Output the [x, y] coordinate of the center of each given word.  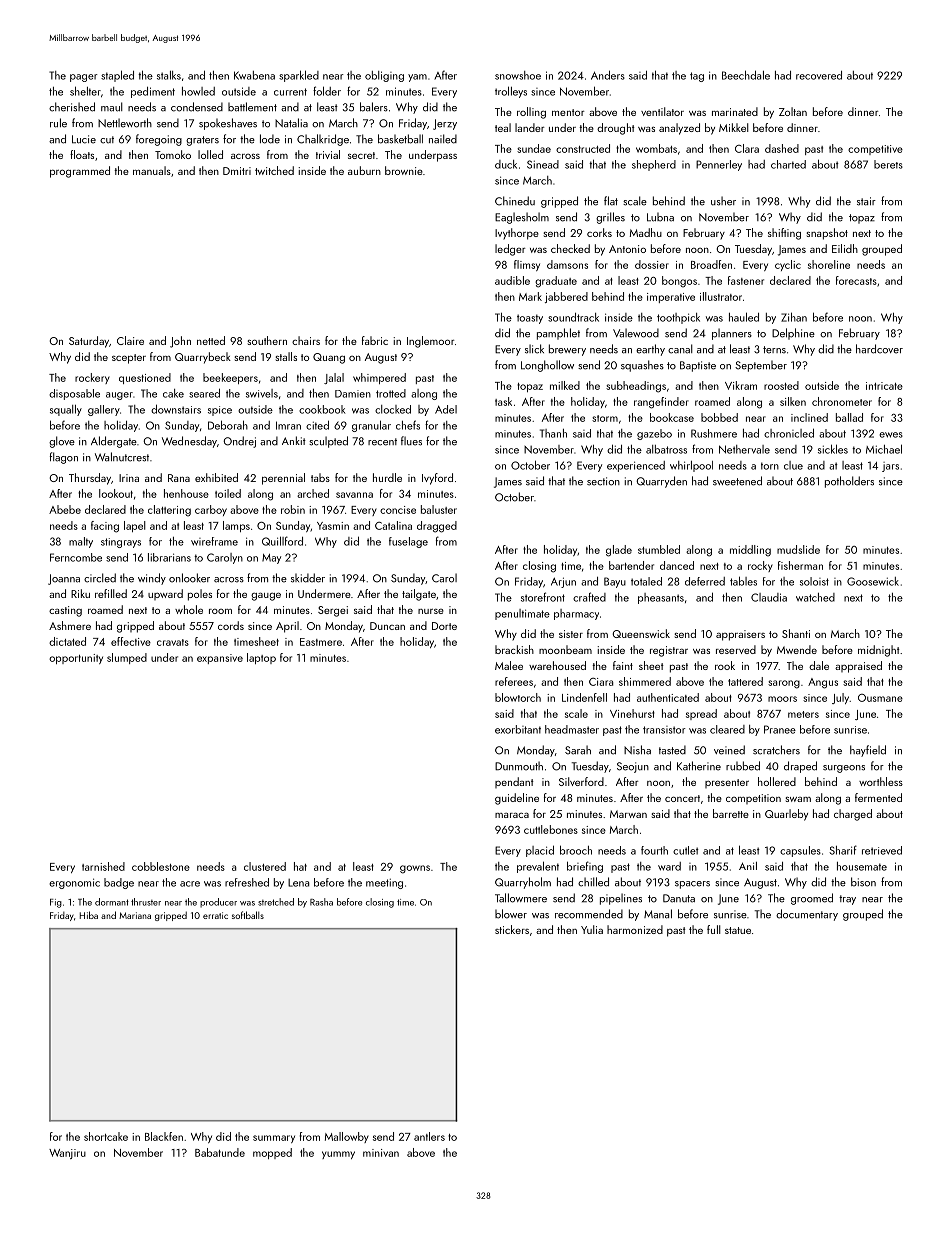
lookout [116, 493]
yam [417, 78]
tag [697, 77]
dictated [67, 641]
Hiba [89, 915]
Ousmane [880, 698]
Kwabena [254, 75]
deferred [705, 581]
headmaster [572, 729]
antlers [429, 1136]
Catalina [393, 525]
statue [738, 930]
